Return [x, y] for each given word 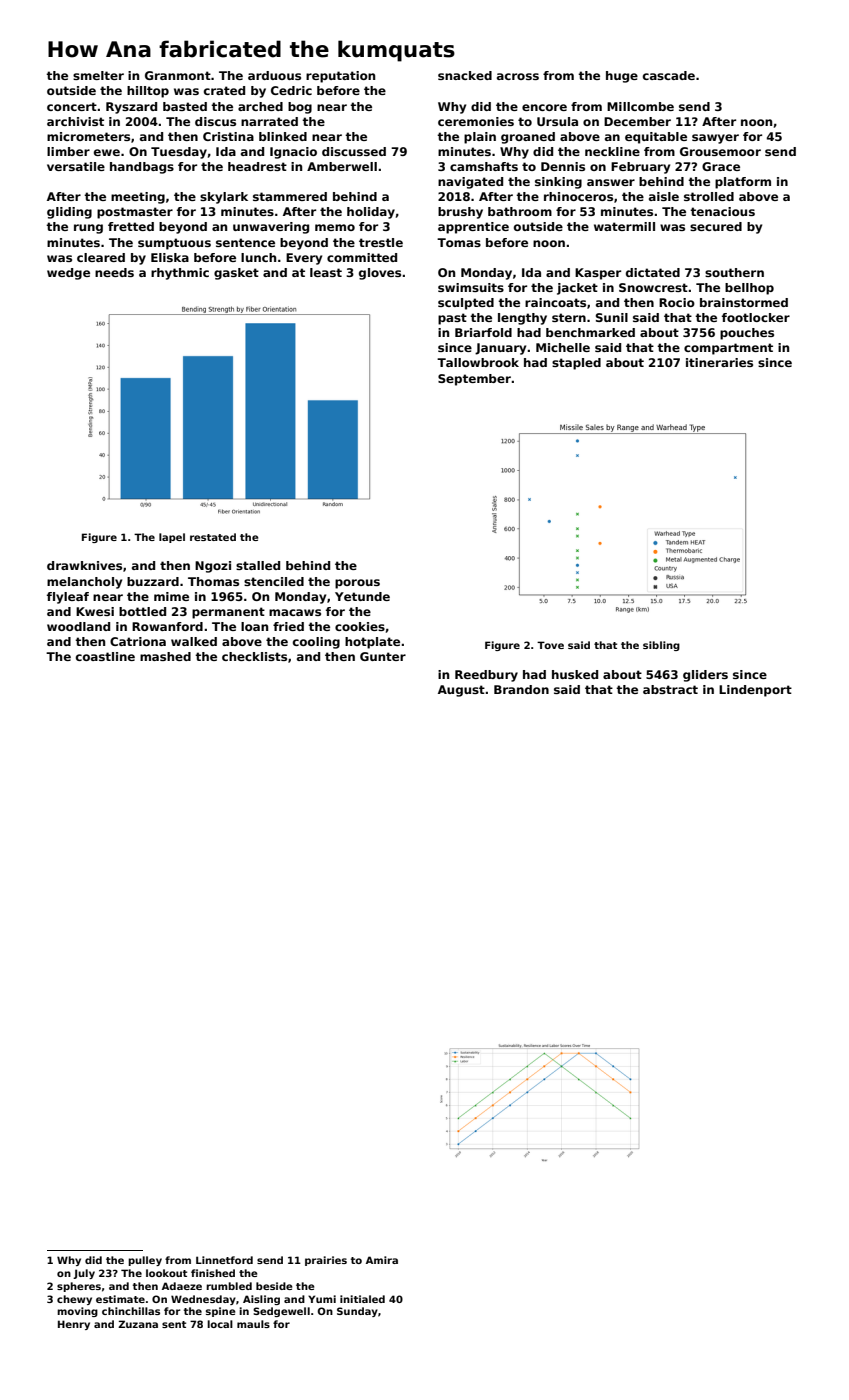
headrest [257, 166]
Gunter [383, 656]
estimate [120, 1299]
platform [743, 183]
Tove [550, 645]
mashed [165, 656]
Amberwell [342, 166]
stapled [576, 364]
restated [213, 537]
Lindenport [755, 691]
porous [357, 584]
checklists [254, 656]
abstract [670, 689]
